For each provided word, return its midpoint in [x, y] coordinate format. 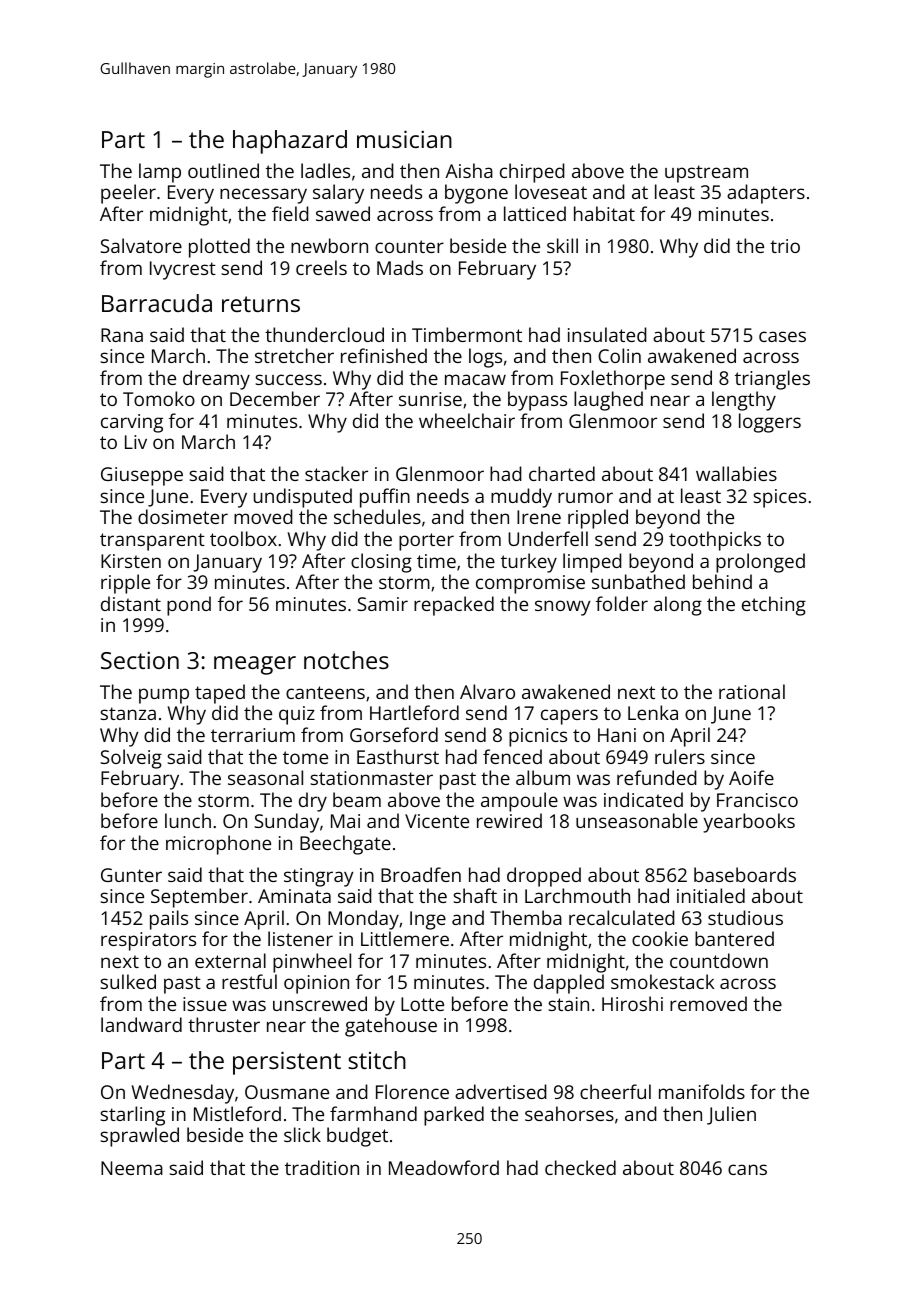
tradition [322, 1167]
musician [404, 139]
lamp [160, 173]
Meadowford [444, 1167]
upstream [706, 174]
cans [747, 1169]
